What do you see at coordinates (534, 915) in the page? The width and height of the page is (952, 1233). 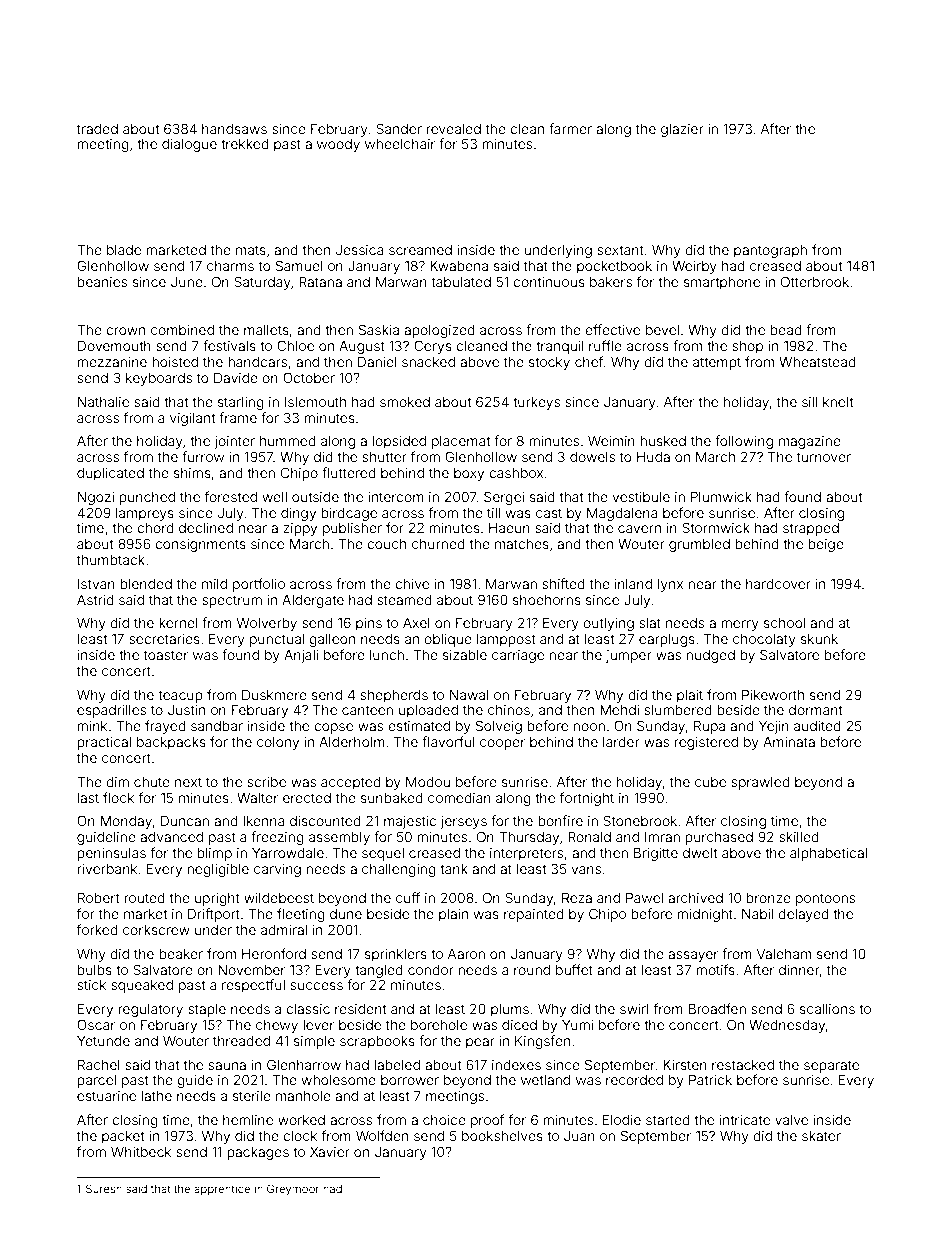 I see `repainted` at bounding box center [534, 915].
